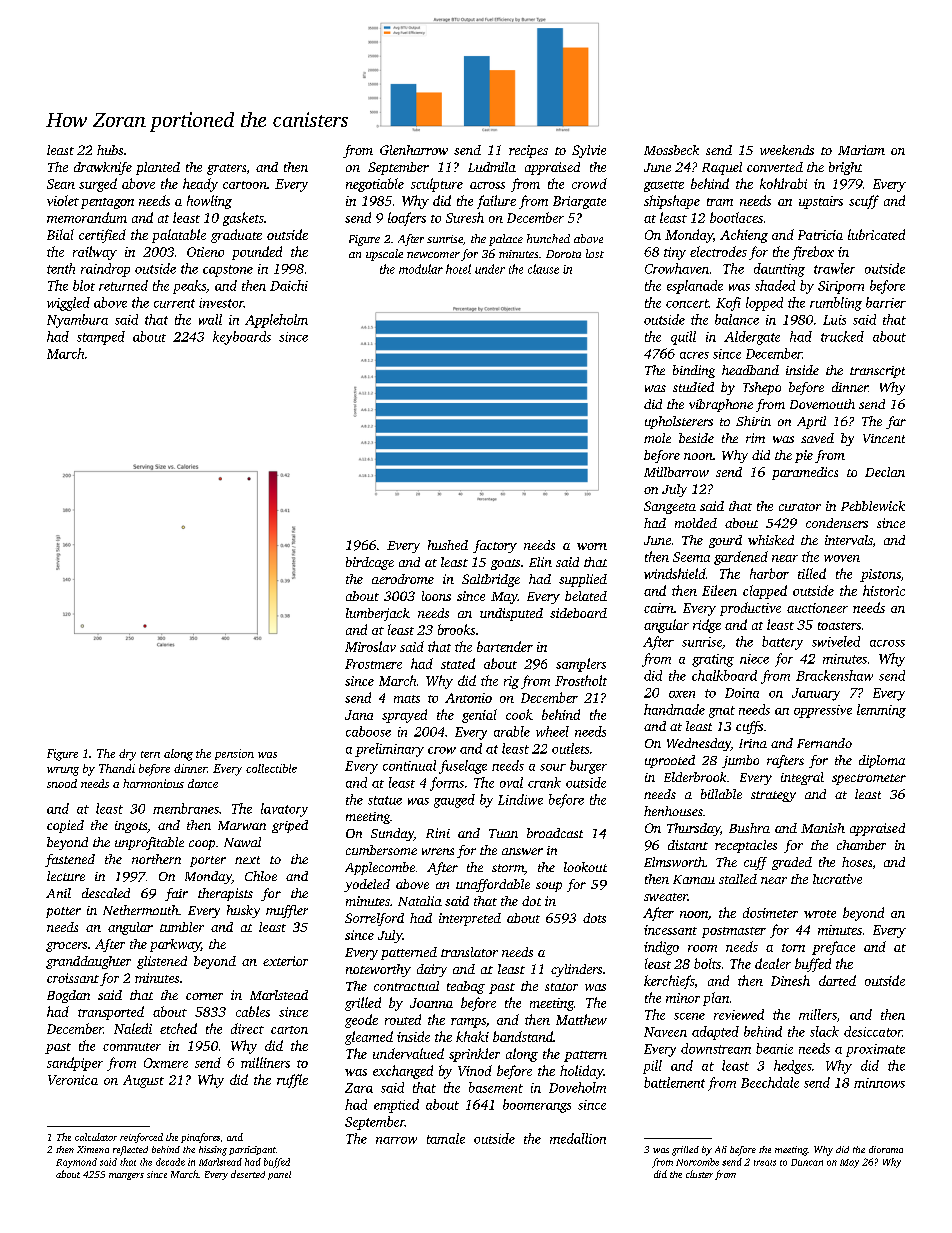  I want to click on treats, so click(765, 1163).
